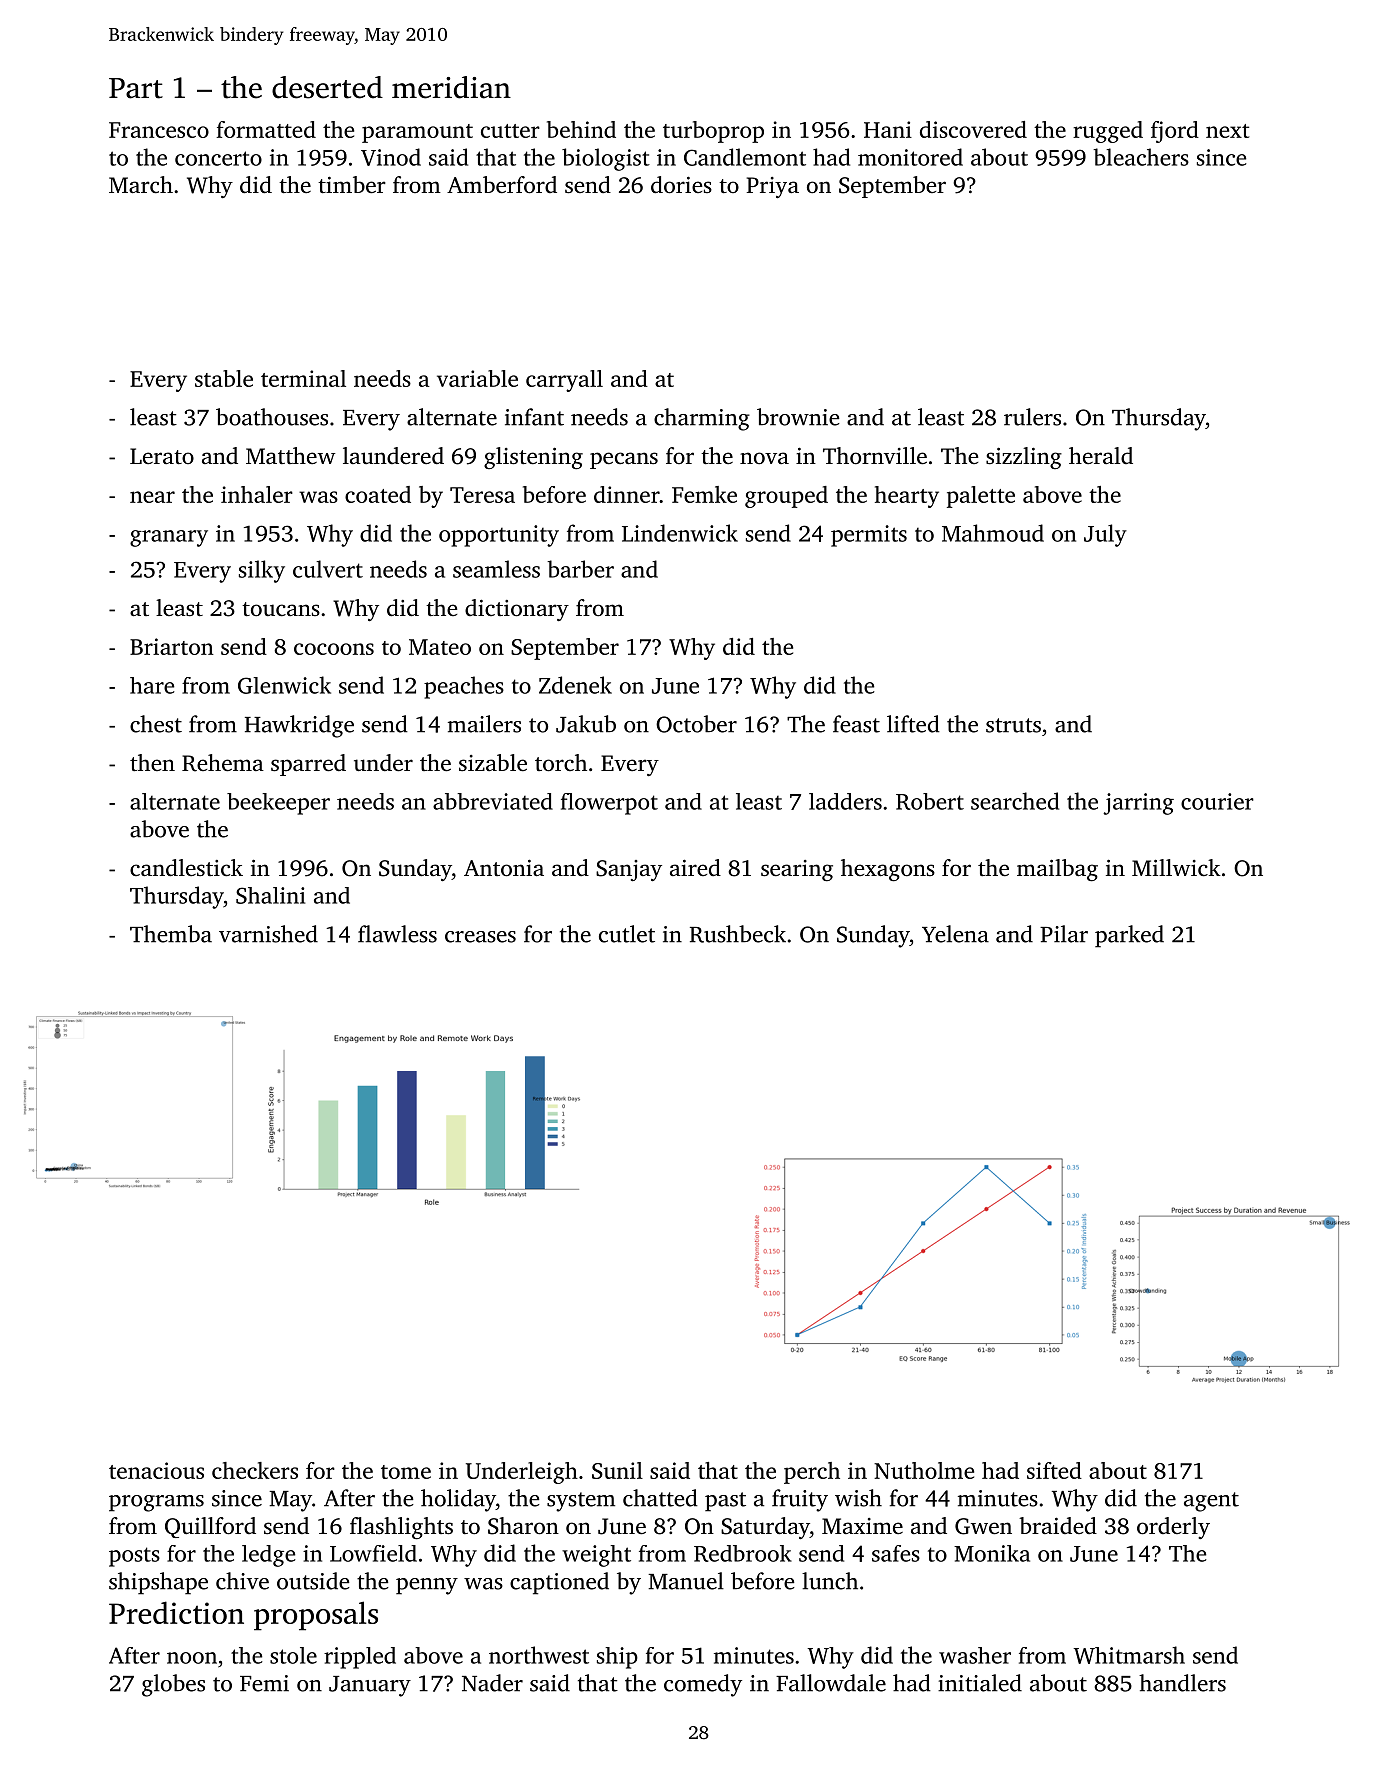 This document has height=1780, width=1376. I want to click on Part, so click(136, 88).
